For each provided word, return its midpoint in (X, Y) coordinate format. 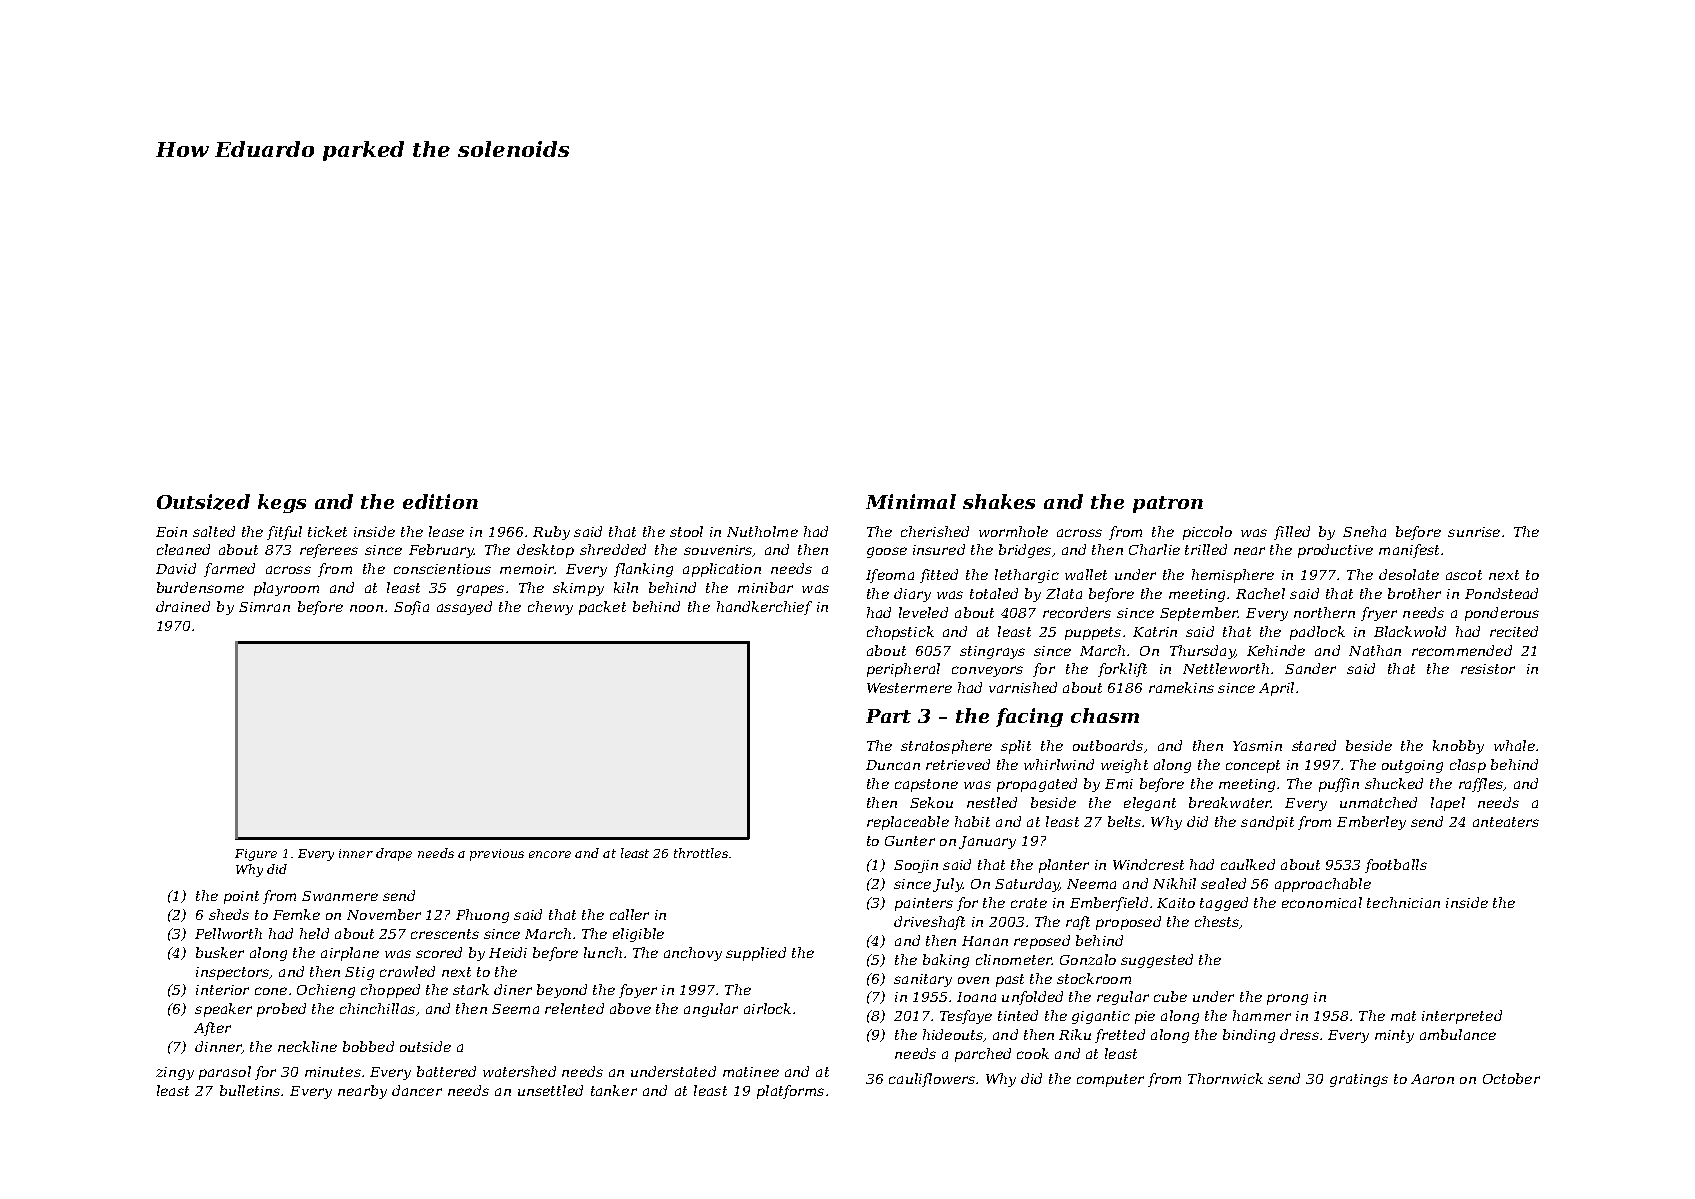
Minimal (911, 501)
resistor (1488, 669)
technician (1403, 902)
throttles (701, 853)
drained (183, 606)
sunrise (1474, 532)
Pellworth (228, 933)
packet (602, 608)
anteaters (1506, 822)
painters (924, 904)
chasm (1105, 715)
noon (366, 608)
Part (888, 716)
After (212, 1029)
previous (497, 855)
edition (440, 501)
